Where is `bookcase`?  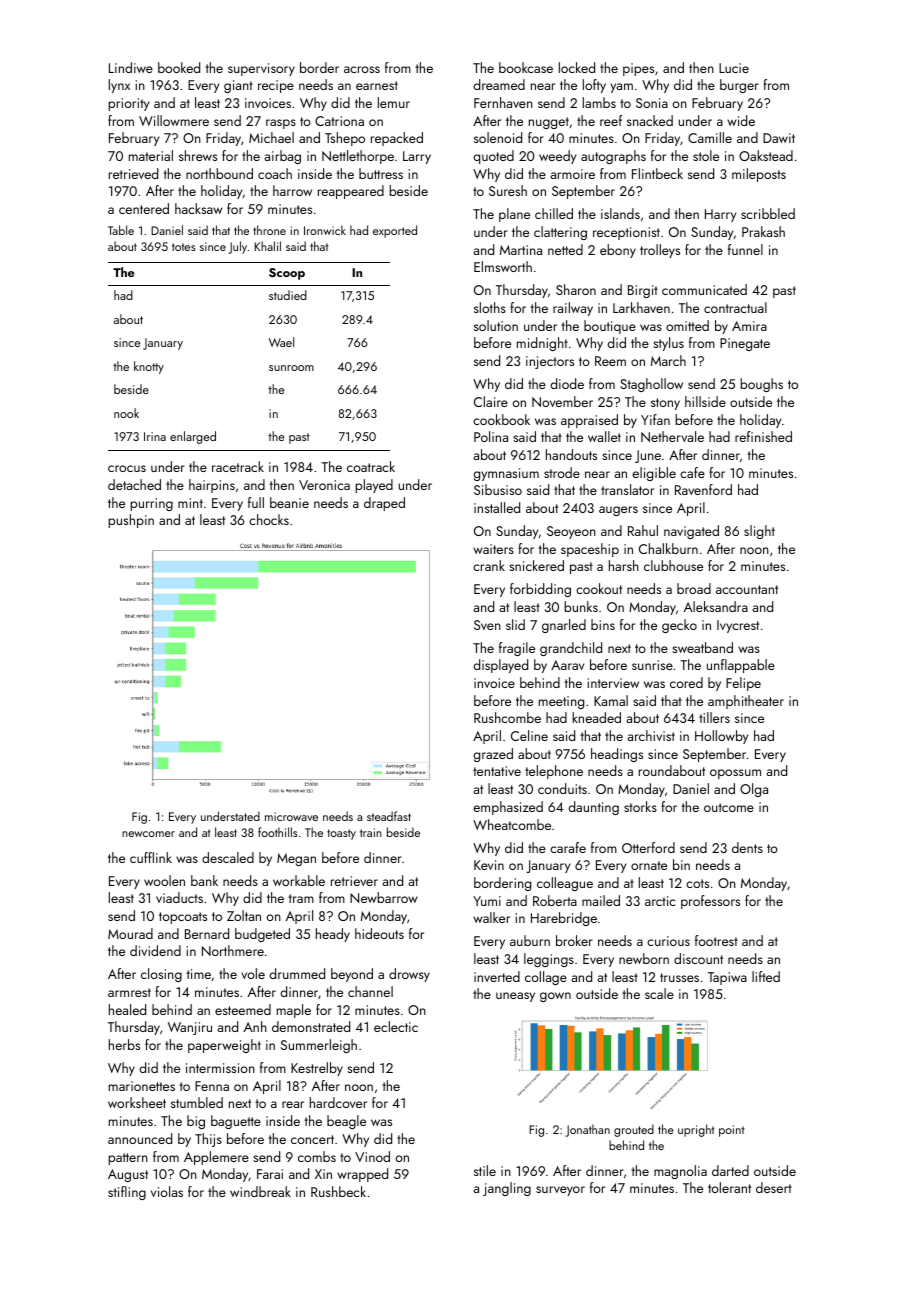
bookcase is located at coordinates (526, 67).
